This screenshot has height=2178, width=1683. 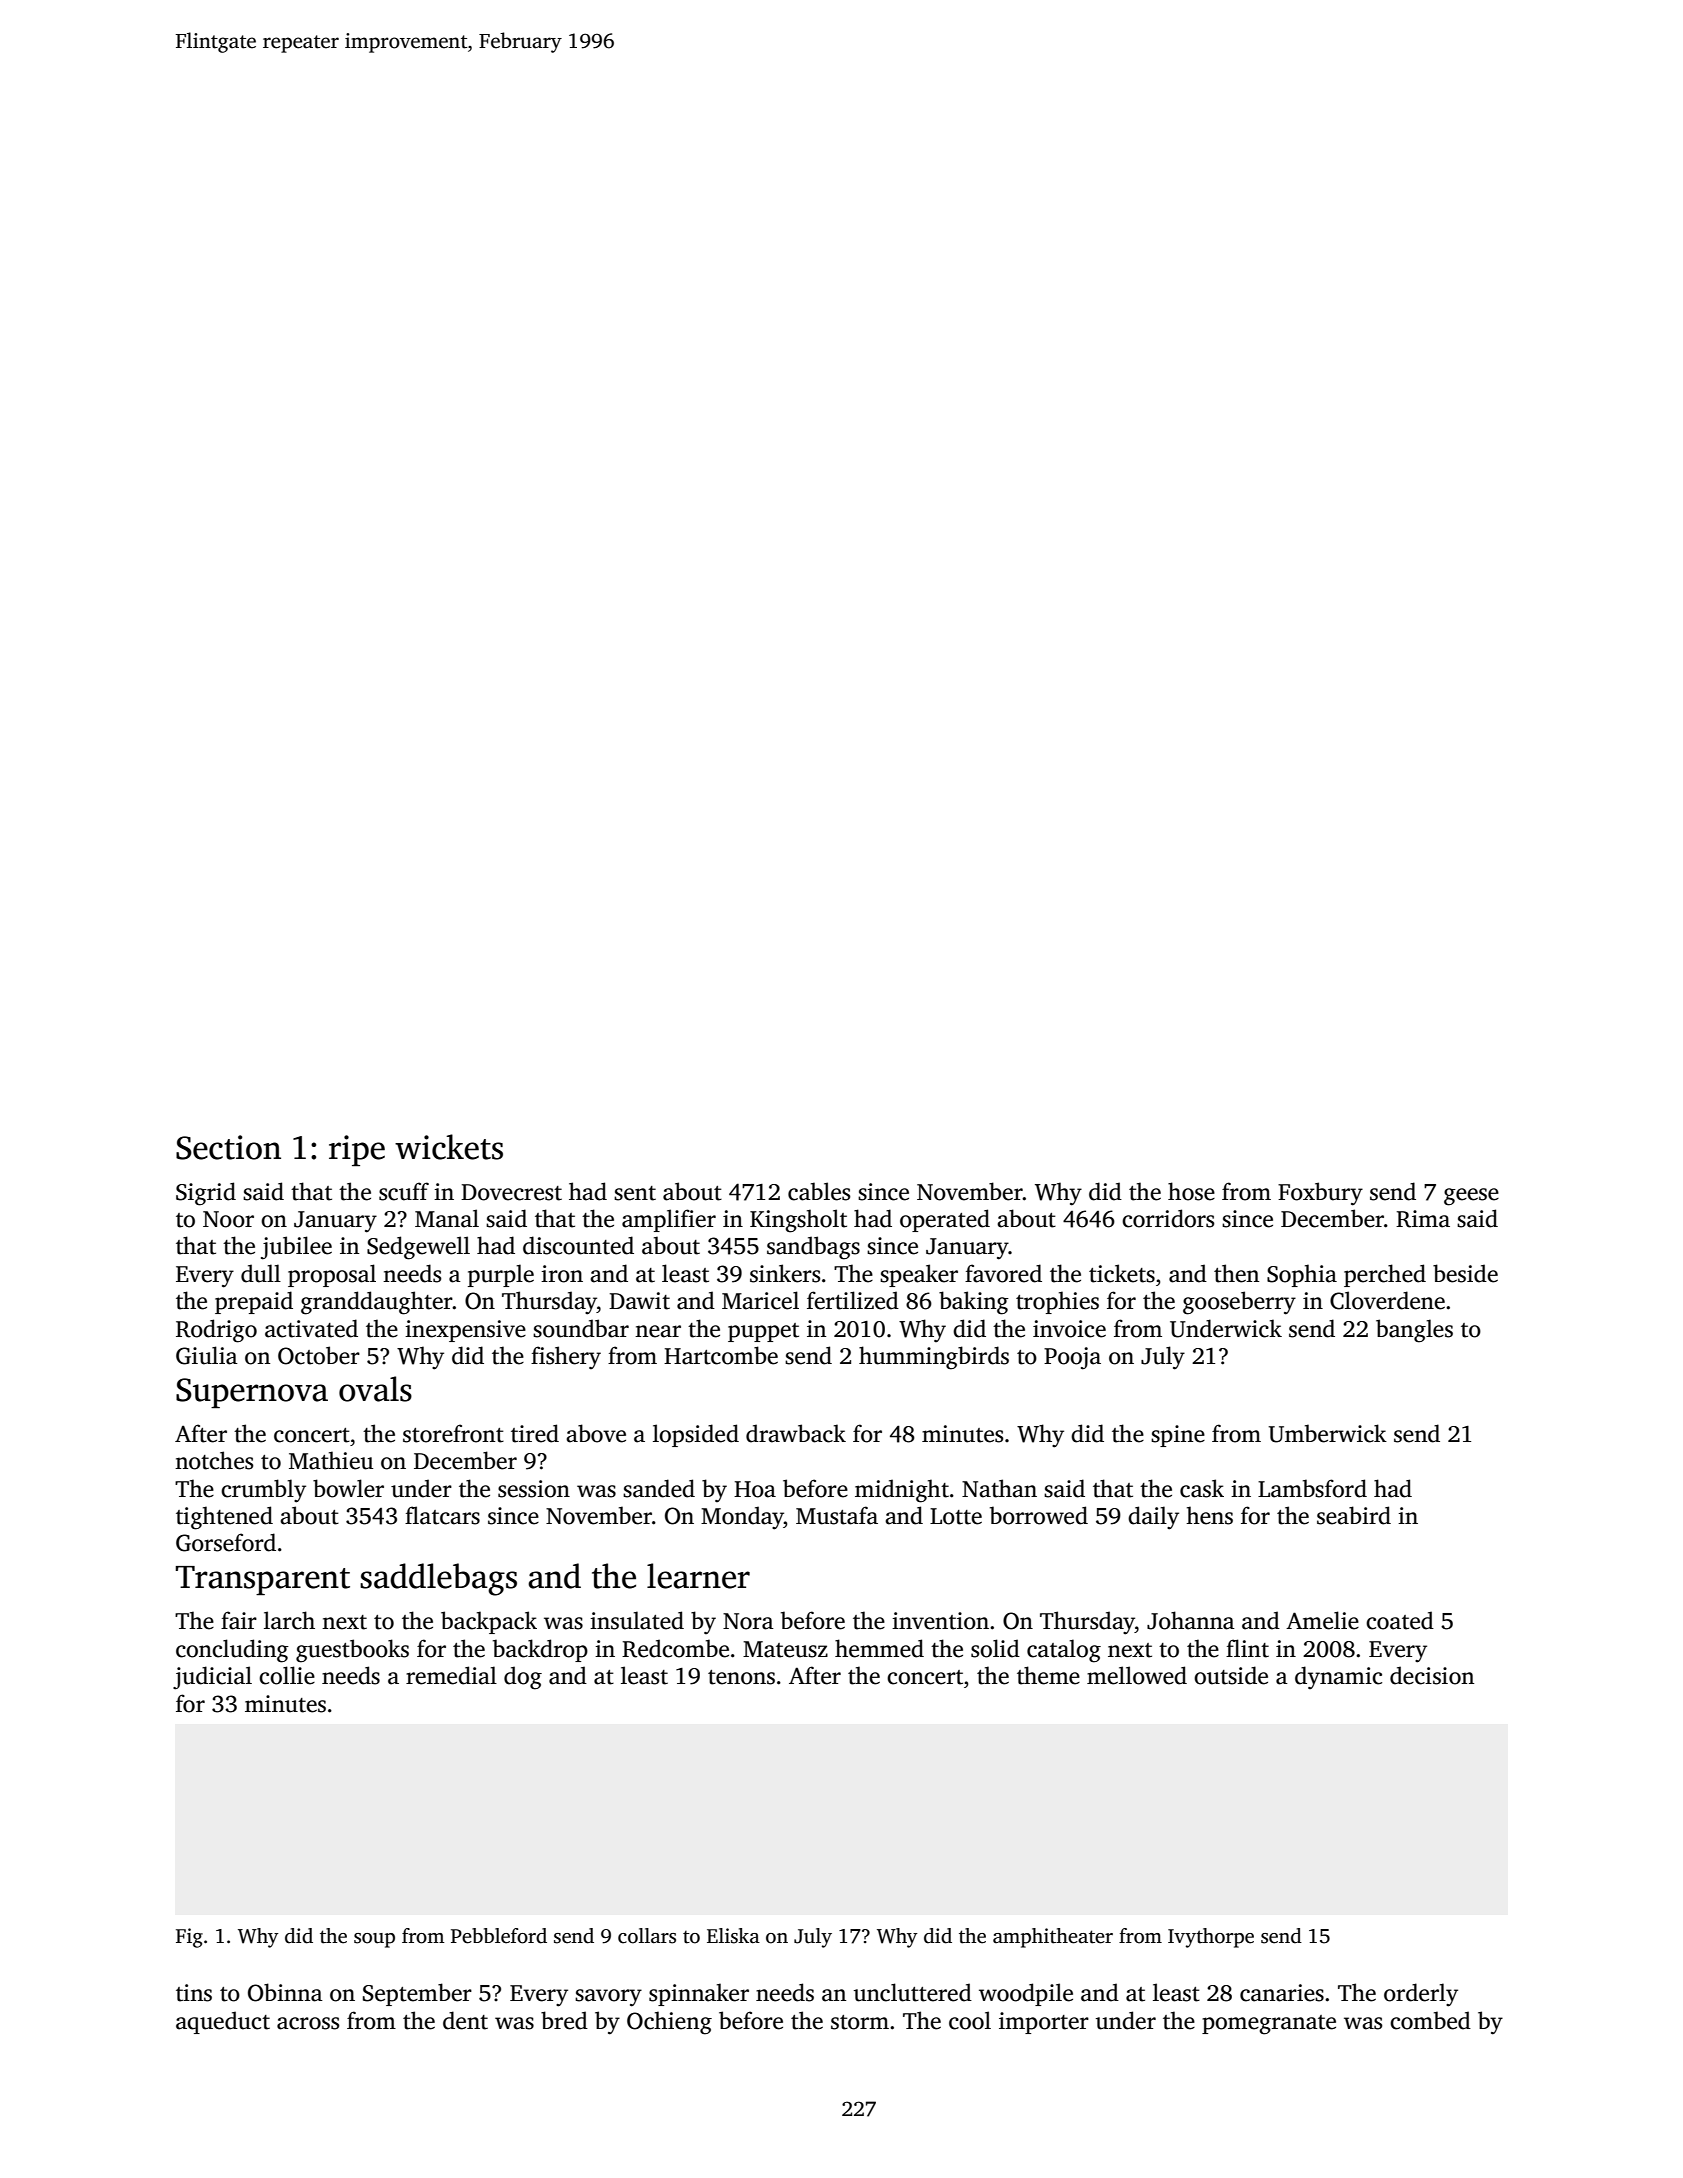 What do you see at coordinates (207, 1355) in the screenshot?
I see `Giulia` at bounding box center [207, 1355].
